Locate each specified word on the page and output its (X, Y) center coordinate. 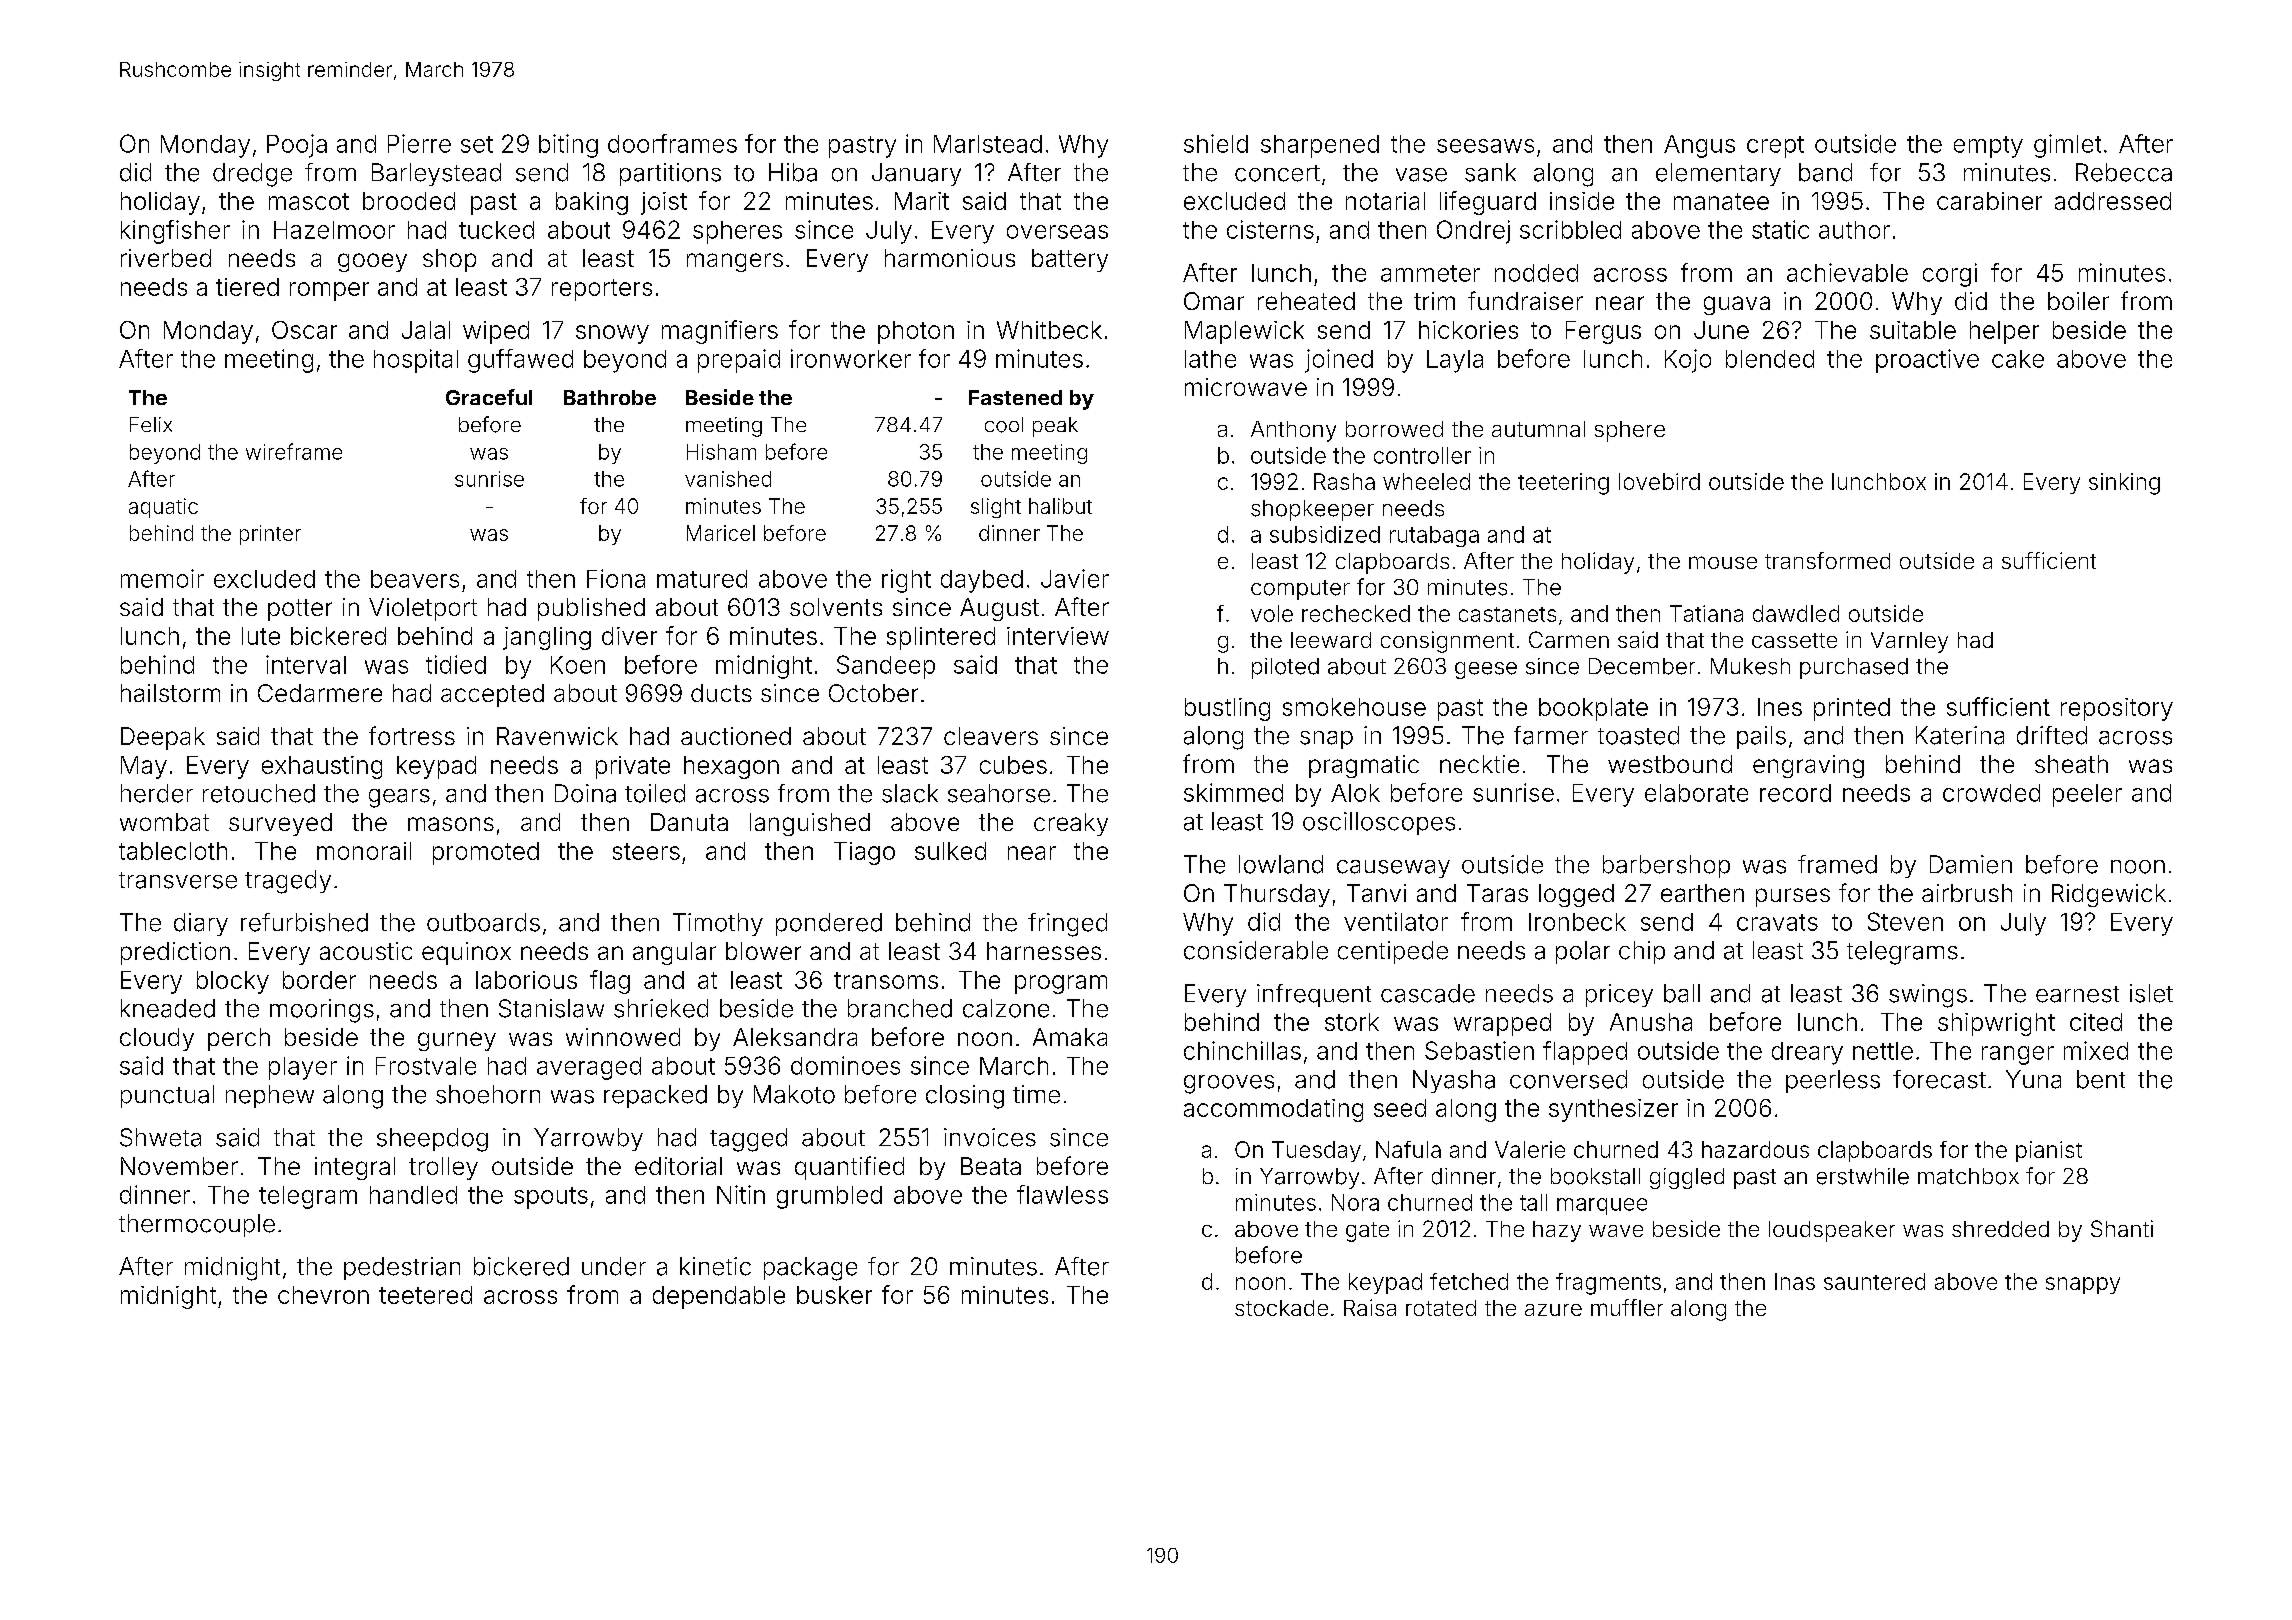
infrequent (1314, 995)
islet (2151, 993)
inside (1582, 201)
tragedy (288, 882)
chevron (323, 1295)
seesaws (1485, 146)
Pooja (297, 146)
